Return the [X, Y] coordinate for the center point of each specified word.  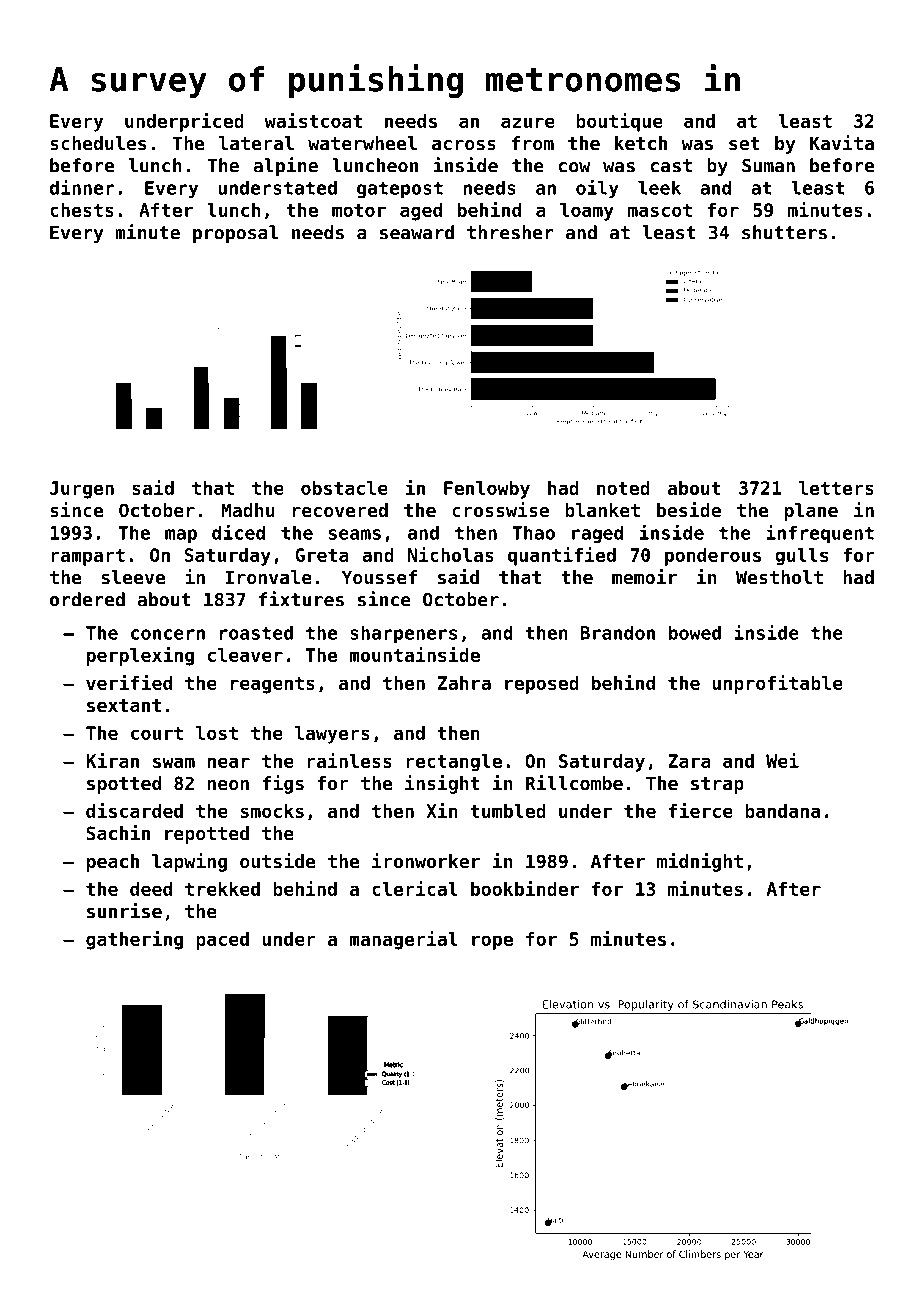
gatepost [400, 190]
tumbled [508, 811]
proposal [235, 234]
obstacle [344, 488]
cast [671, 166]
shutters [784, 232]
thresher [510, 232]
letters [836, 488]
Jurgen [82, 490]
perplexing [140, 656]
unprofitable [777, 684]
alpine [285, 166]
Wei [782, 760]
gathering [134, 940]
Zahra [464, 683]
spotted [124, 785]
